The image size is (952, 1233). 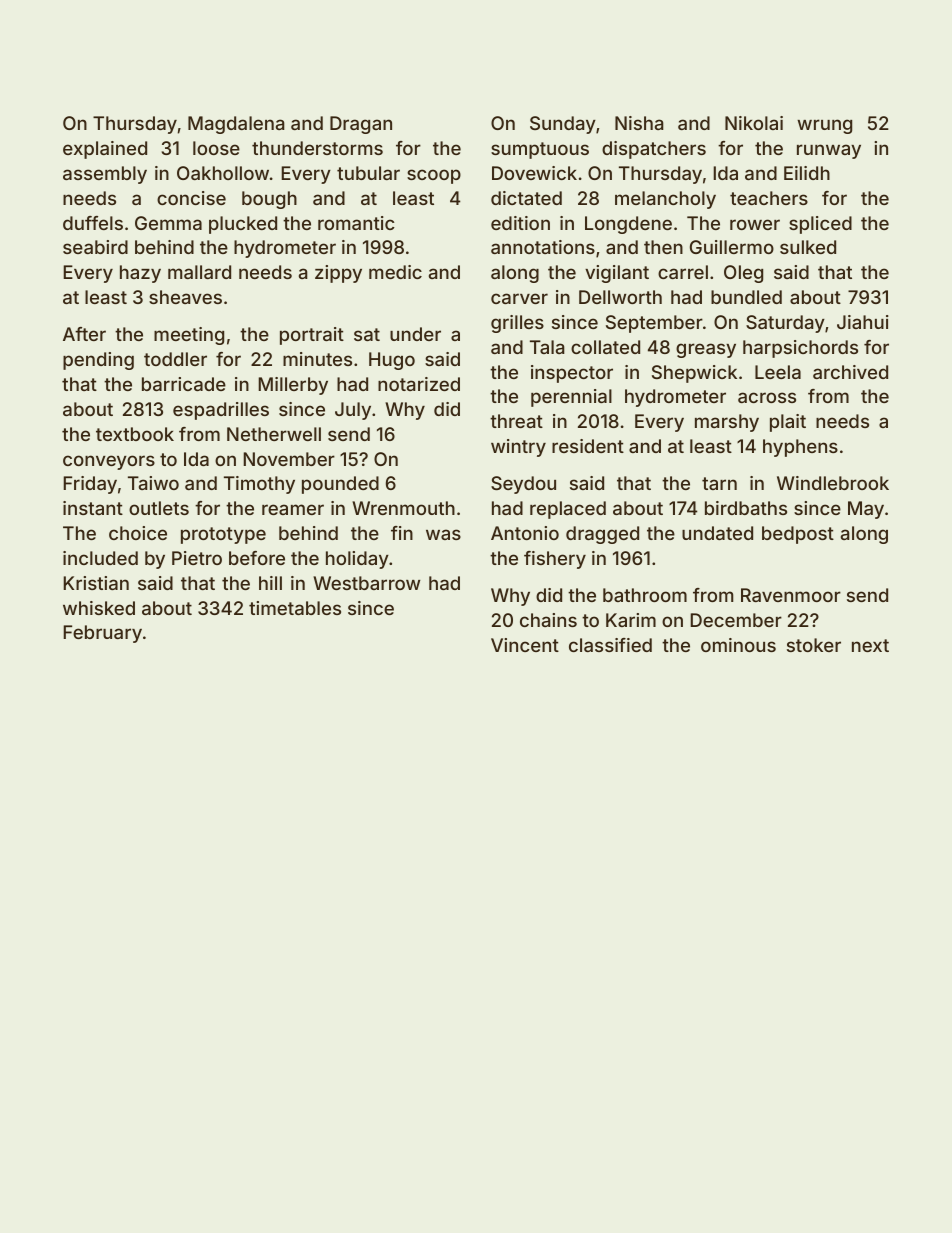 What do you see at coordinates (791, 595) in the page?
I see `Ravenmoor` at bounding box center [791, 595].
